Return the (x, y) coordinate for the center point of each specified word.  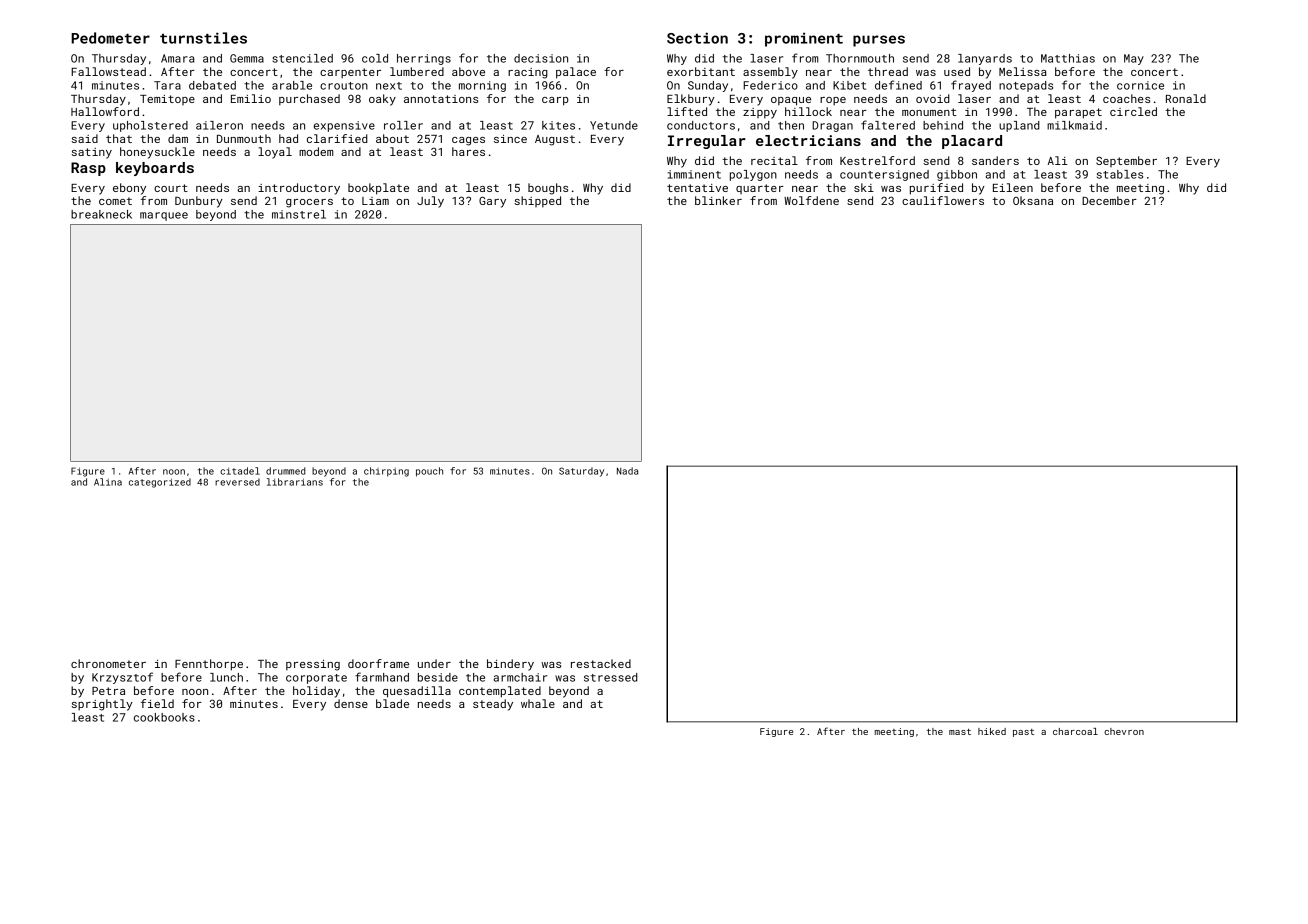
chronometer (108, 663)
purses (879, 41)
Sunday (708, 86)
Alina (108, 482)
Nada (627, 471)
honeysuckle (157, 153)
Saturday (581, 472)
